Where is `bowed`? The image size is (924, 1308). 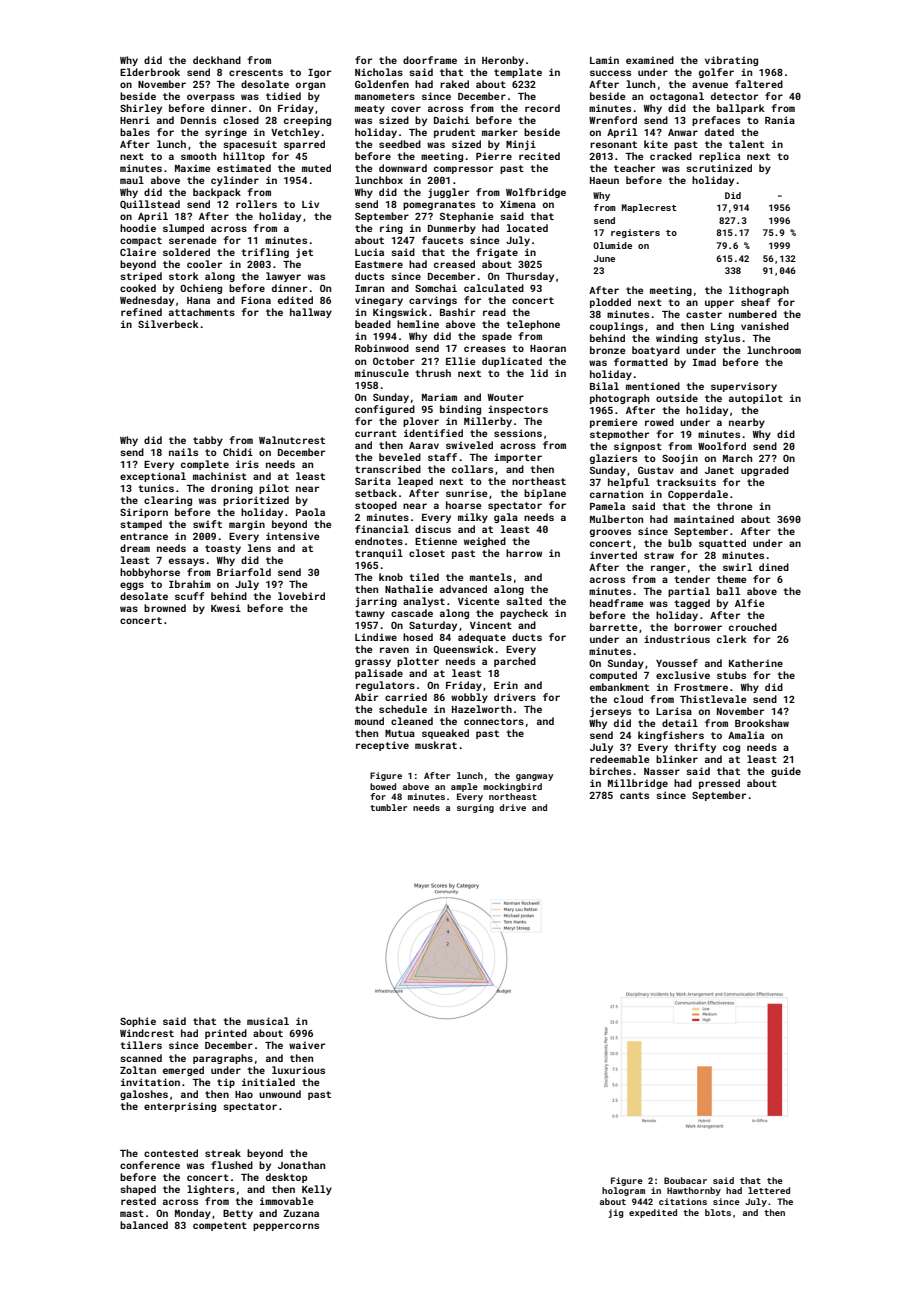
bowed is located at coordinates (383, 786).
